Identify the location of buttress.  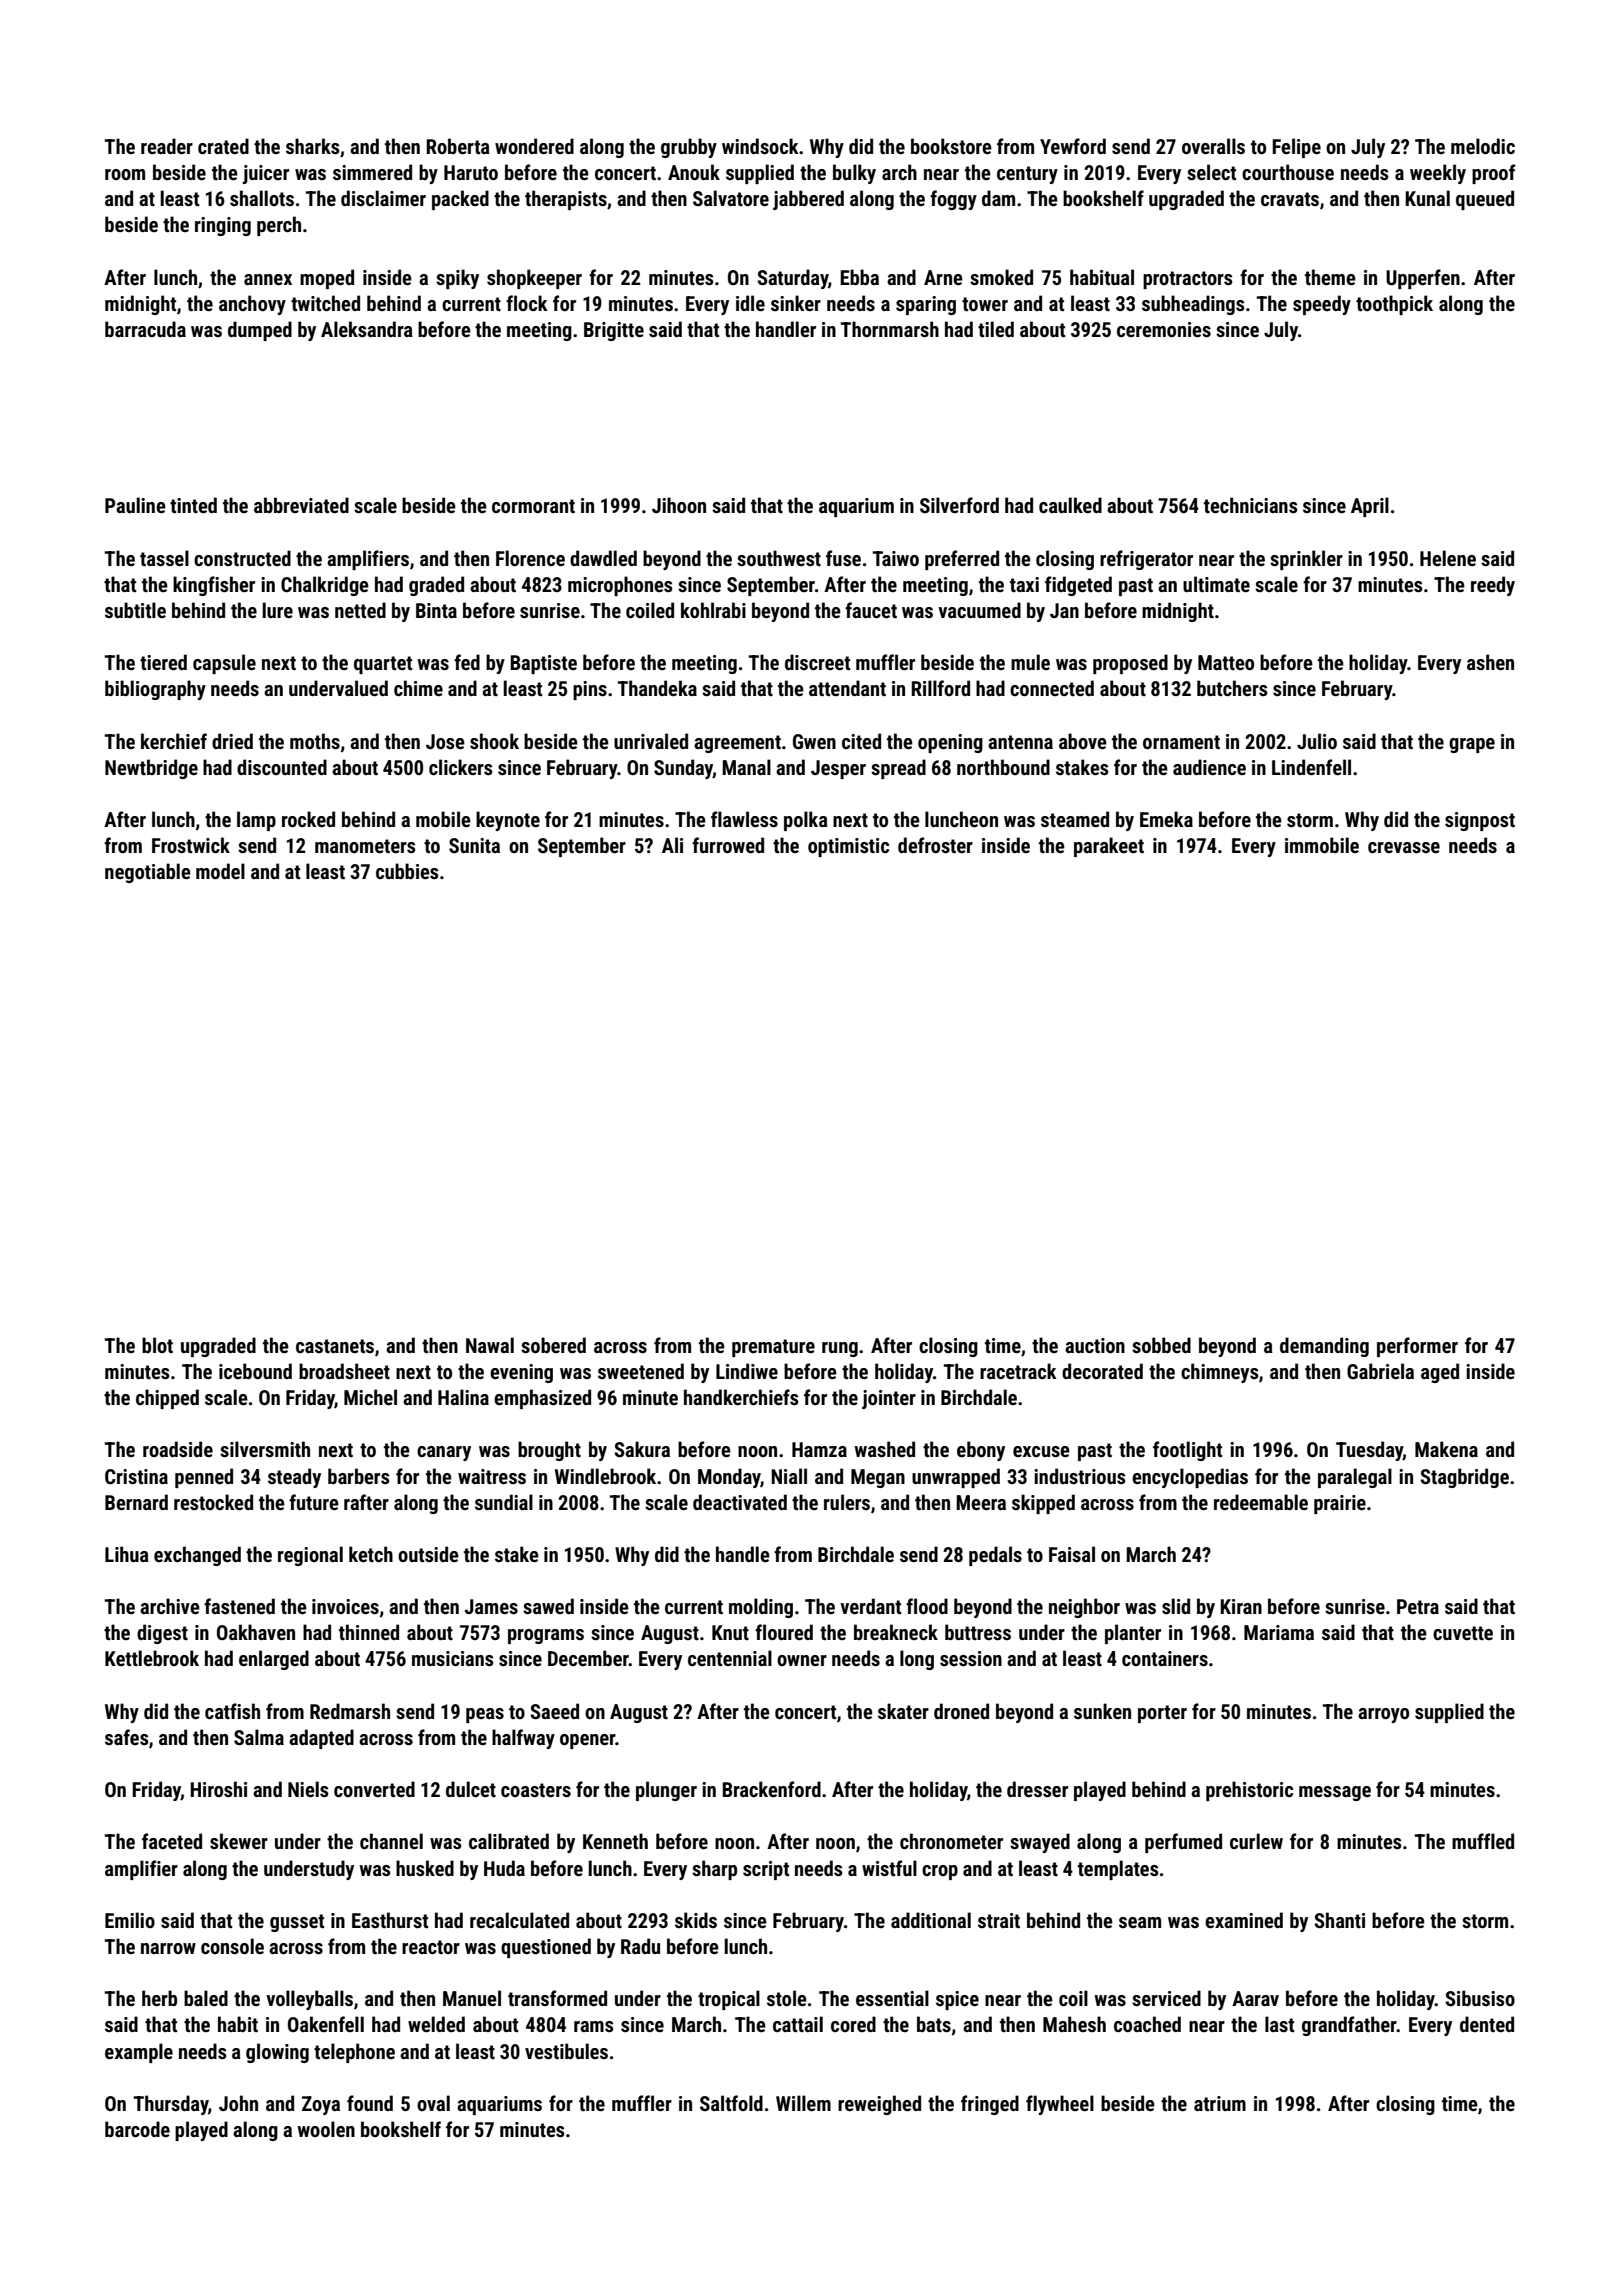
(978, 1632).
